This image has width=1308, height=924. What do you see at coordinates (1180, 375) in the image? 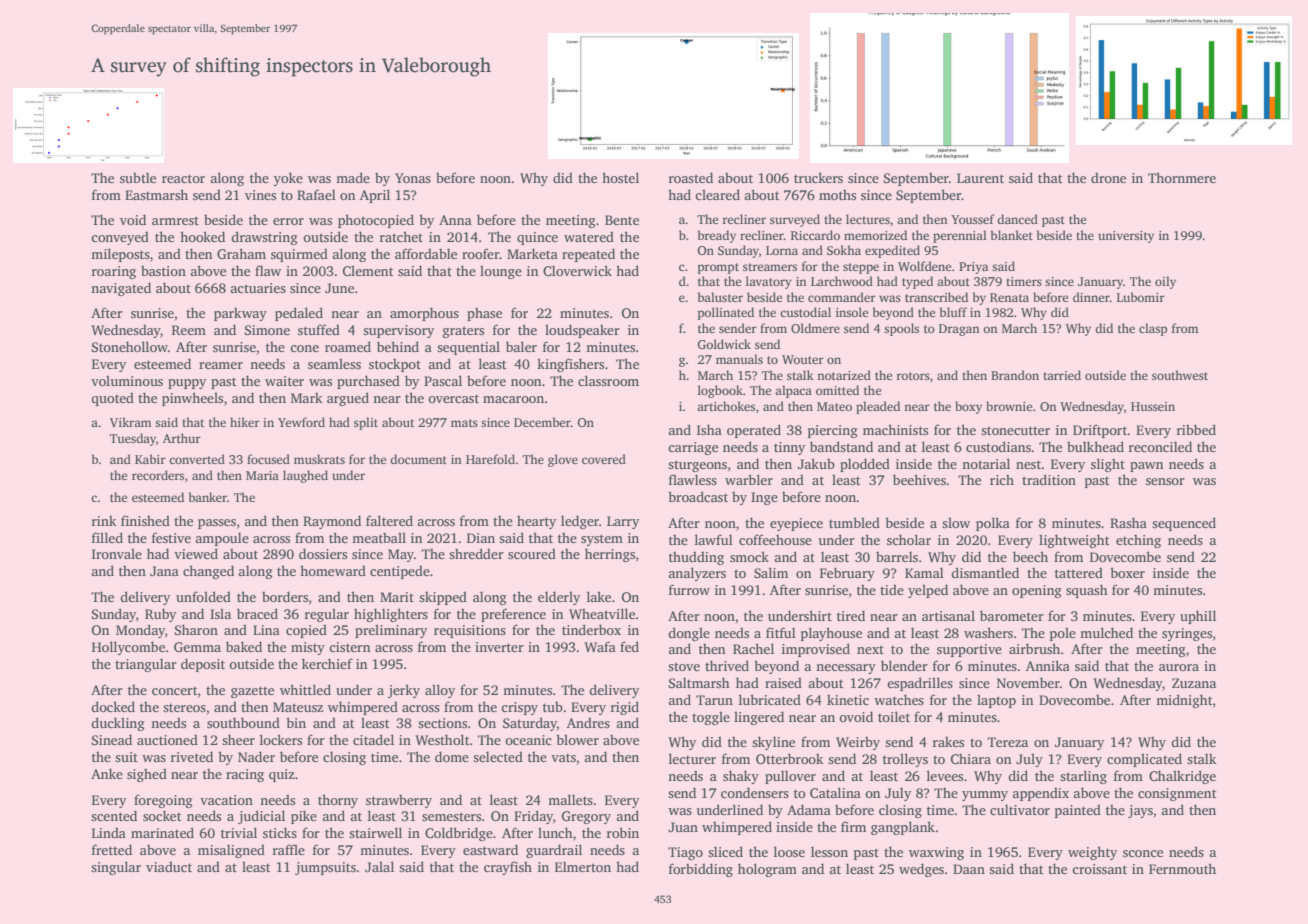
I see `southwest` at bounding box center [1180, 375].
